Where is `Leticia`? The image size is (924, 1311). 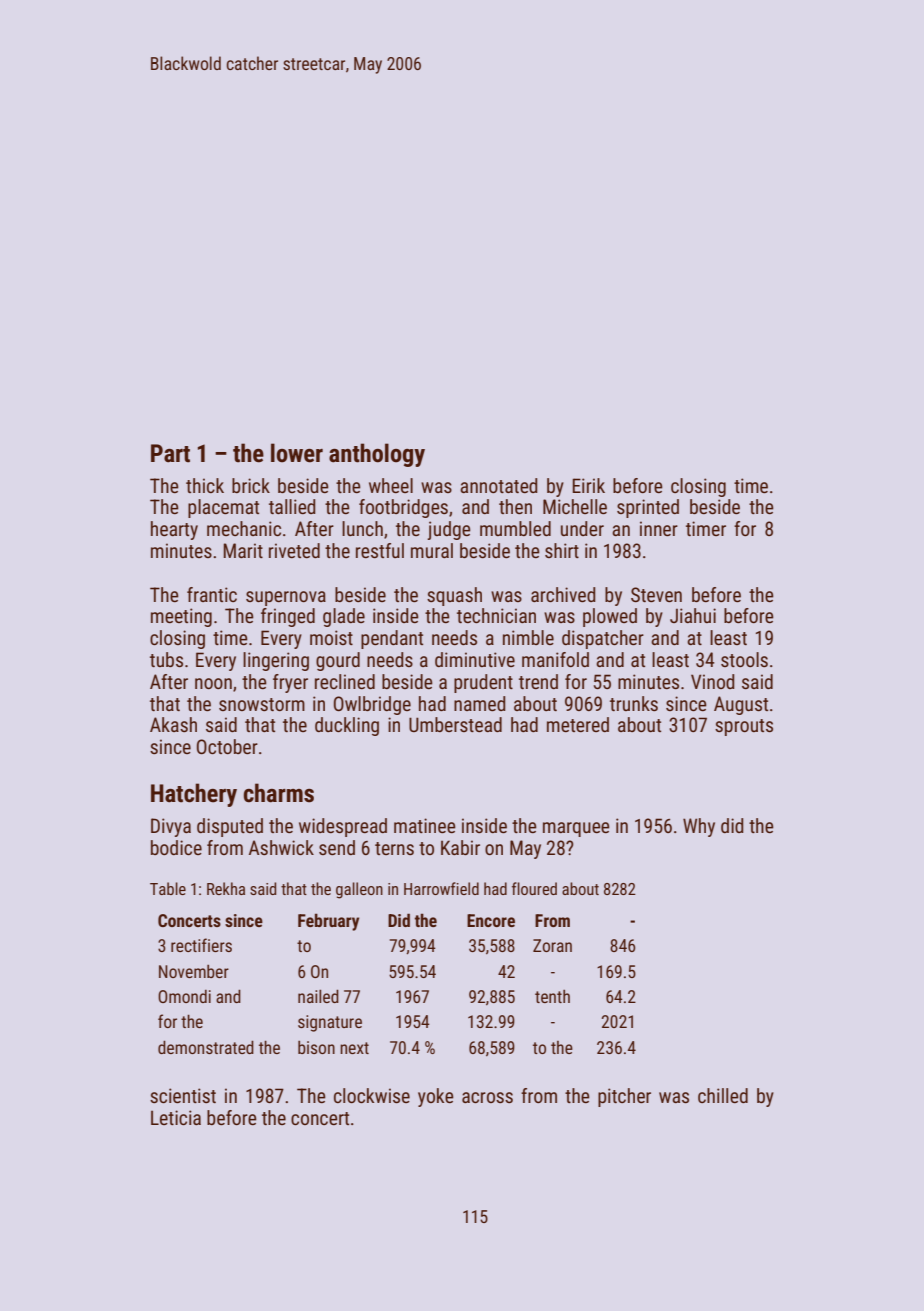 Leticia is located at coordinates (176, 1117).
